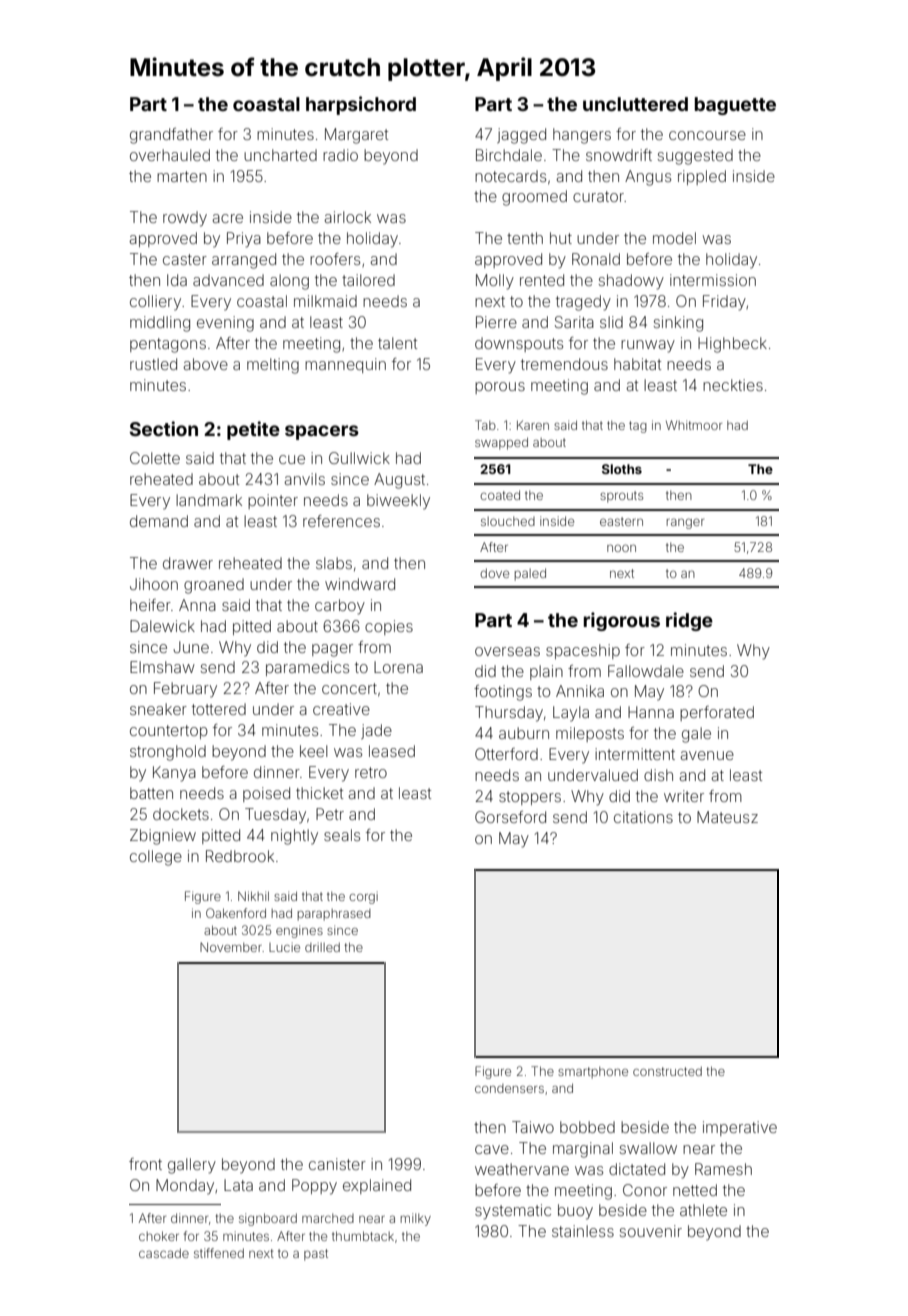 The image size is (908, 1316). I want to click on Molly, so click(495, 282).
